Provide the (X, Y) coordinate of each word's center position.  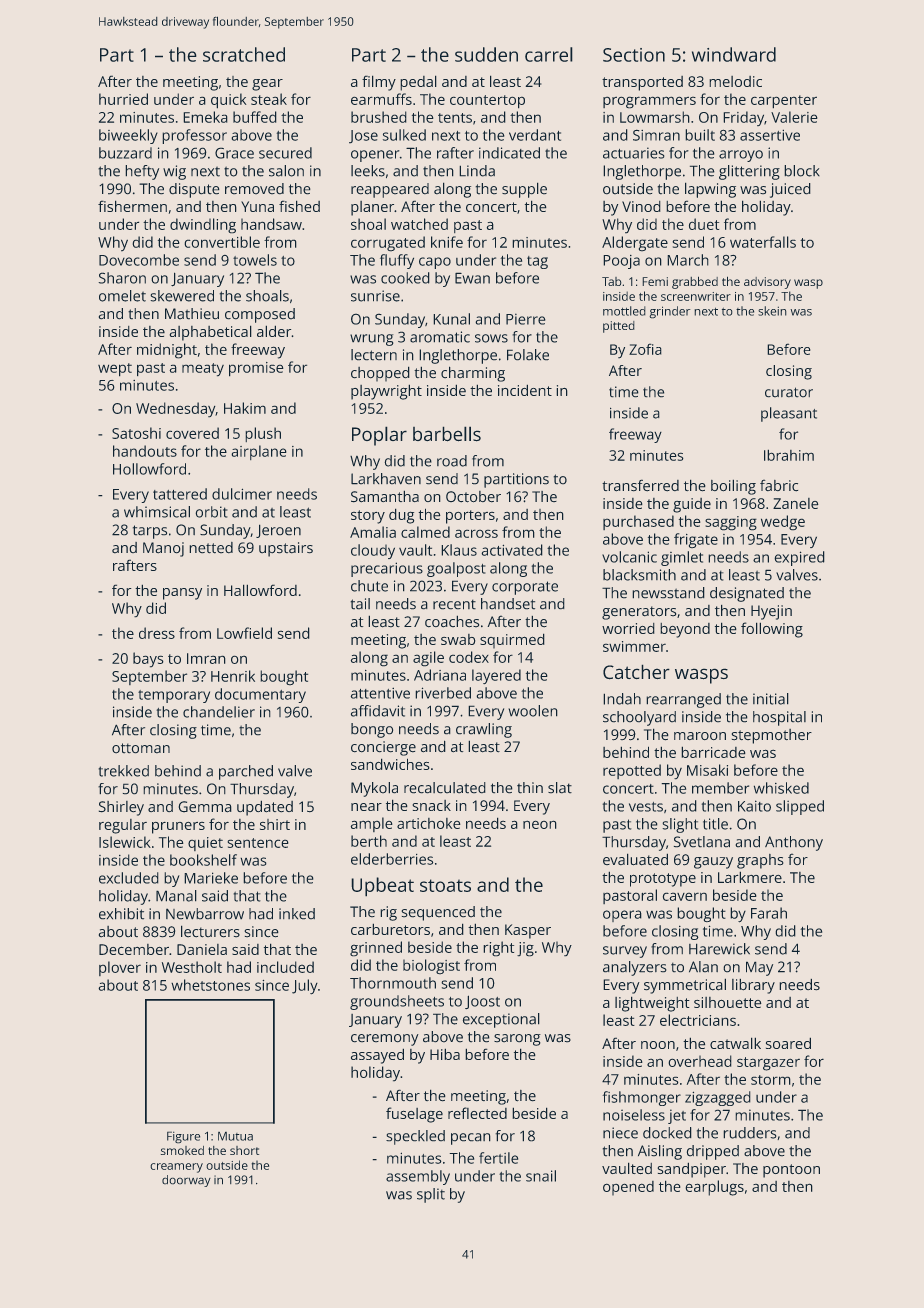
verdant (535, 135)
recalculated (444, 787)
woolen (533, 711)
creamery (177, 1168)
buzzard (125, 153)
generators (639, 613)
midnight (167, 351)
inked (297, 913)
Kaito (754, 806)
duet (704, 224)
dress (157, 633)
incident (525, 390)
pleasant (789, 414)
